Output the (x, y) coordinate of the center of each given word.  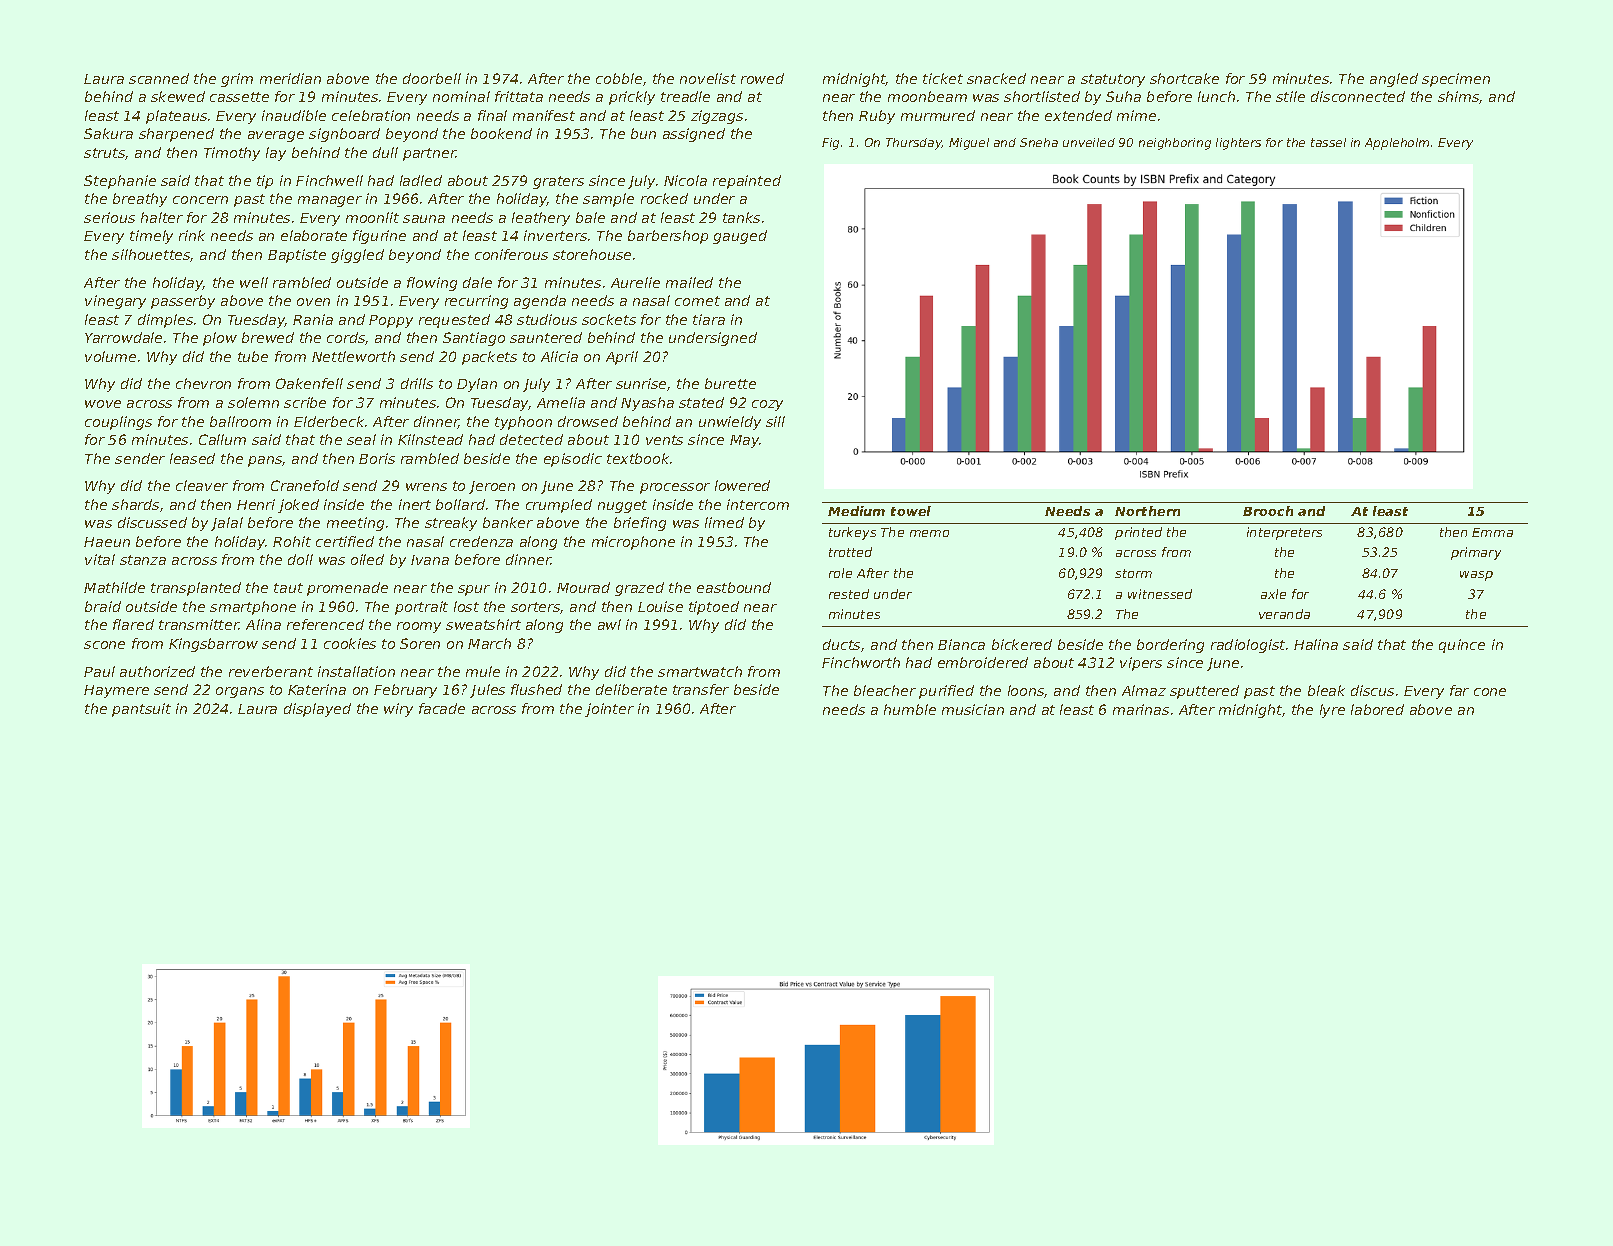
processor (675, 488)
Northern (1147, 511)
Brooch (1268, 511)
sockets (609, 319)
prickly (632, 98)
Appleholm (1397, 144)
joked (298, 506)
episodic (573, 460)
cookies (350, 643)
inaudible (294, 115)
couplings (118, 423)
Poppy (391, 321)
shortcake (1184, 78)
